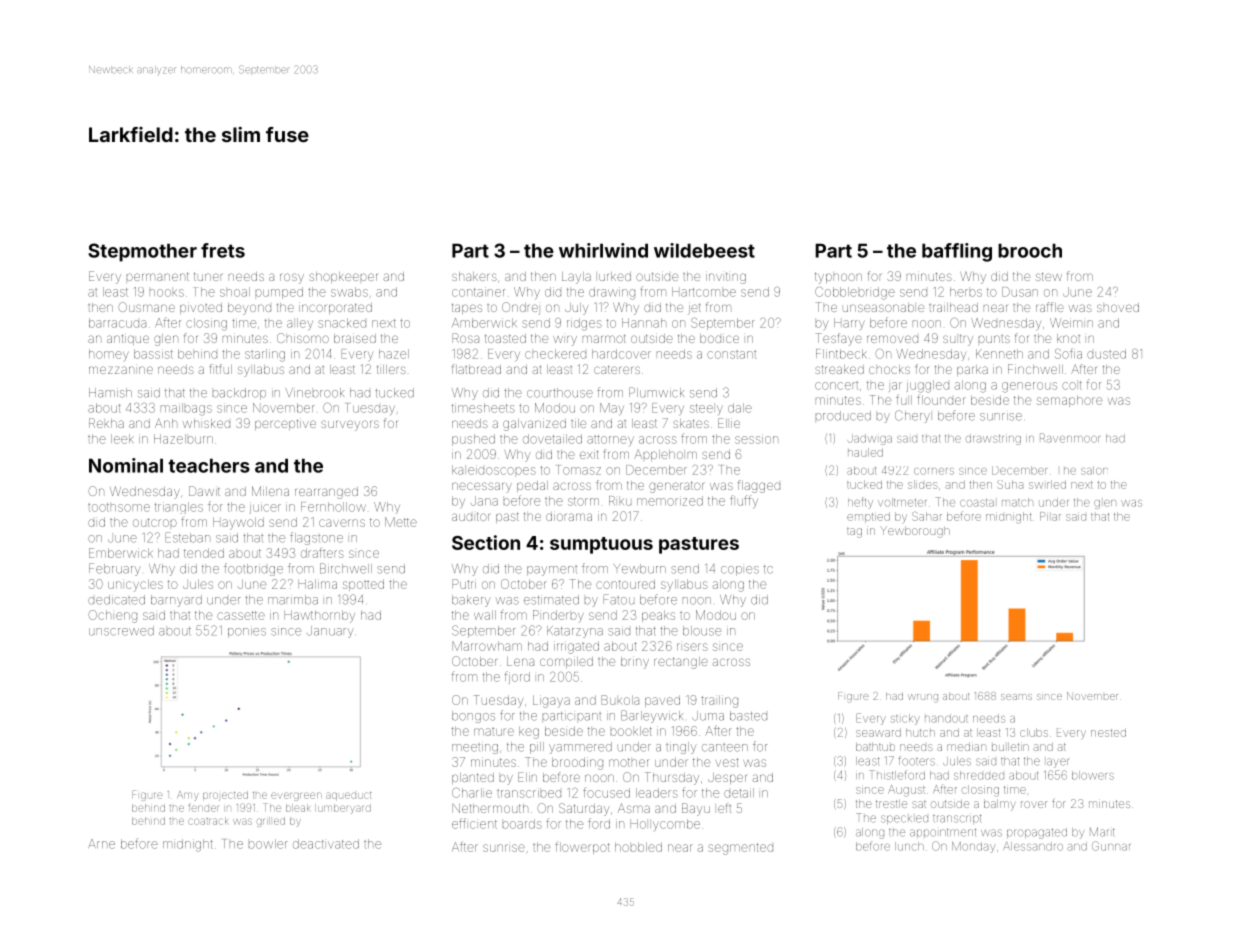  I want to click on brooch, so click(1030, 250).
